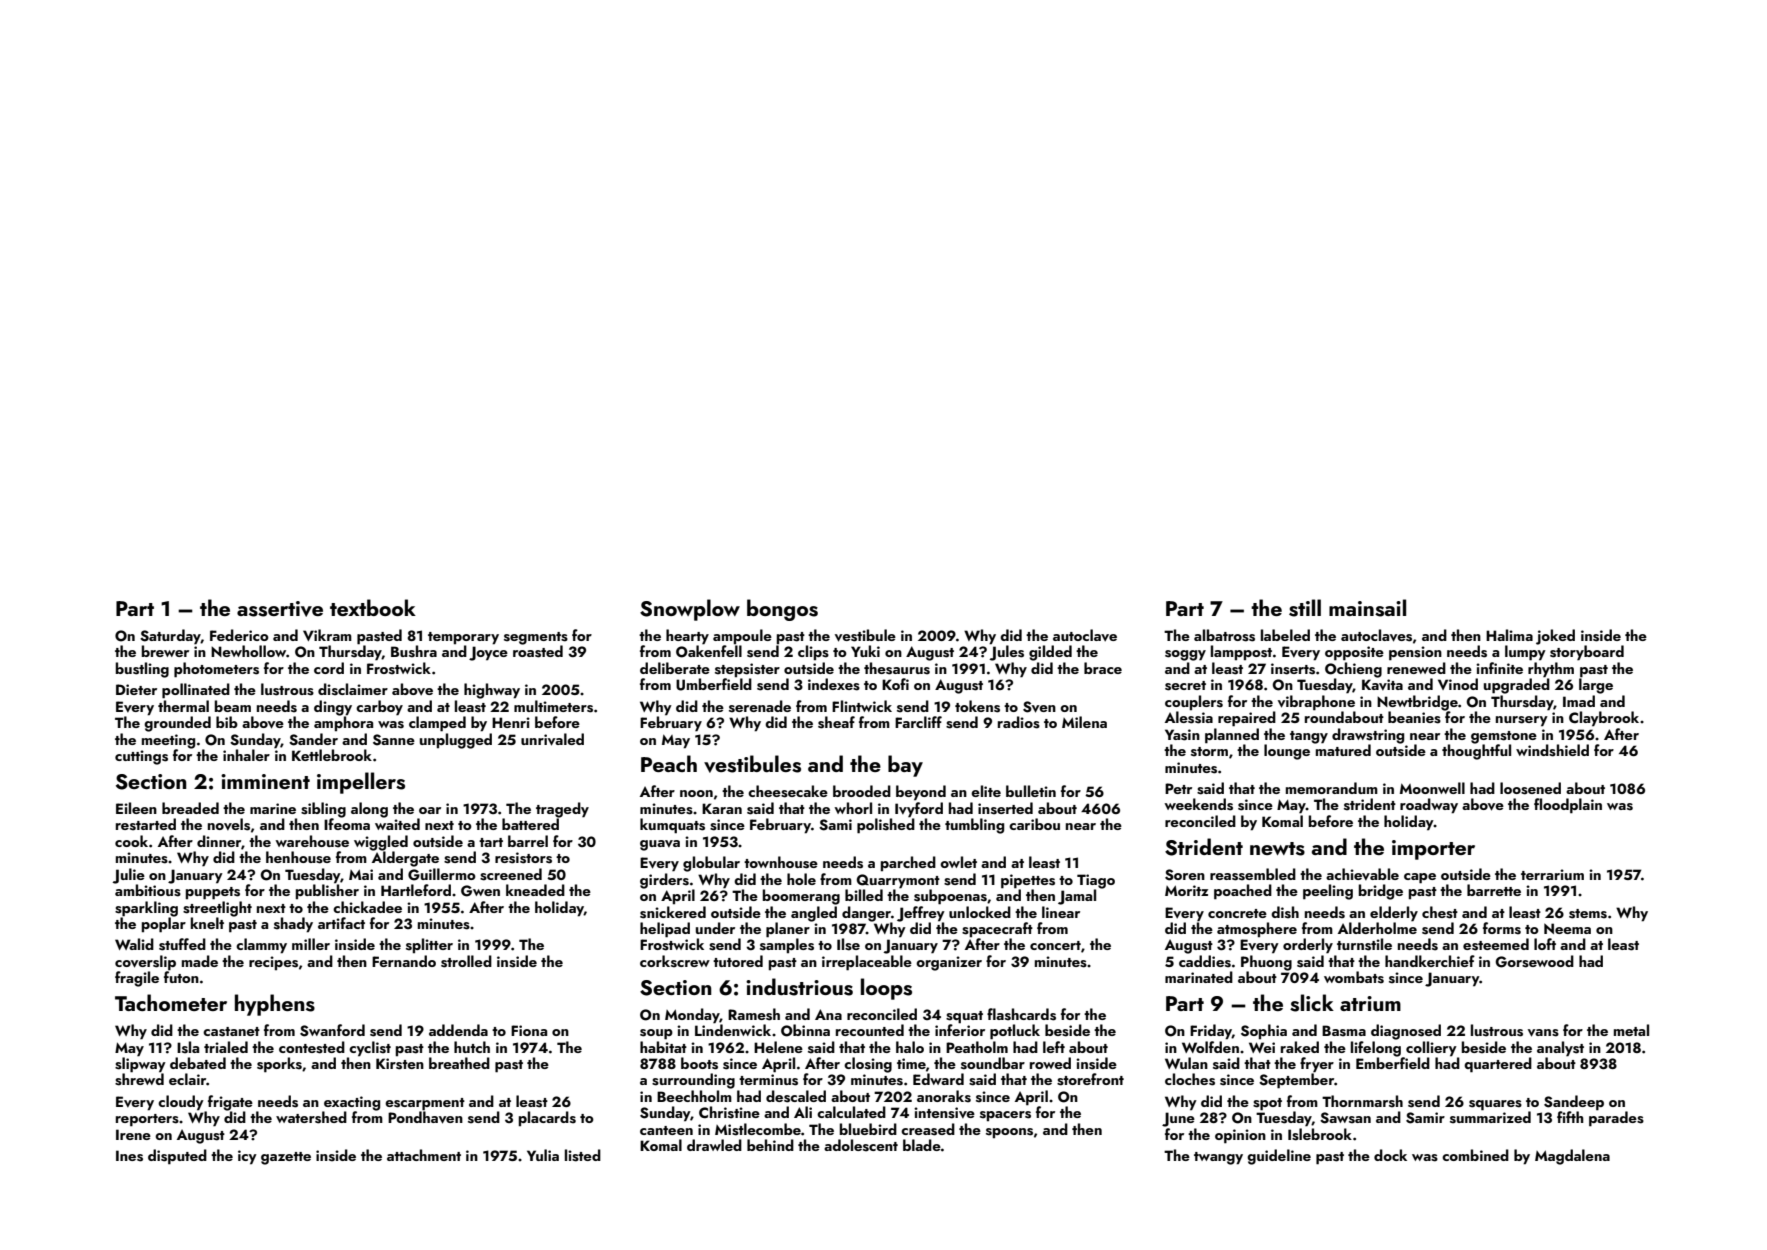 The width and height of the document is (1767, 1250). I want to click on Peach, so click(669, 763).
